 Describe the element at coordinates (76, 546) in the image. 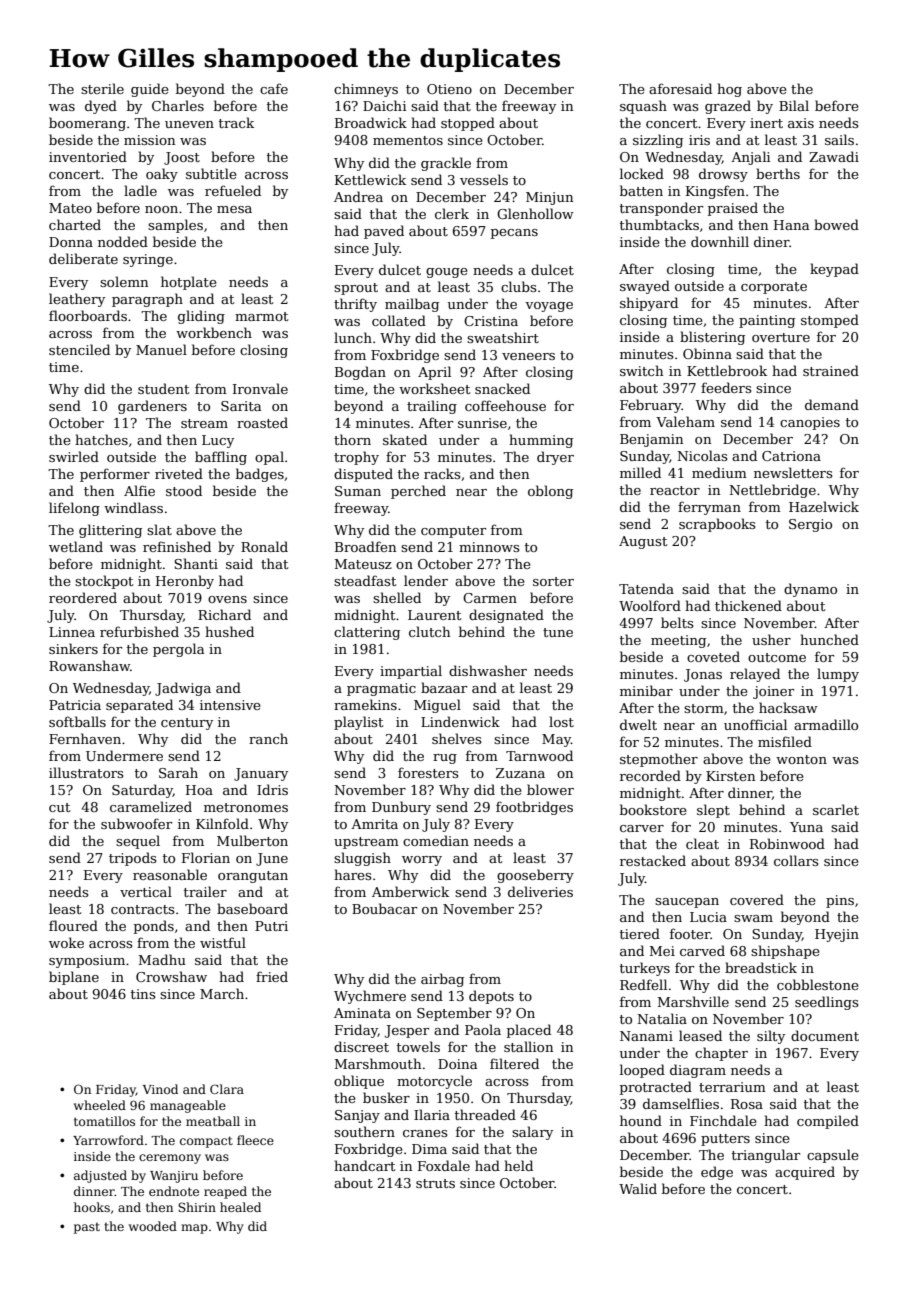

I see `wetland` at that location.
